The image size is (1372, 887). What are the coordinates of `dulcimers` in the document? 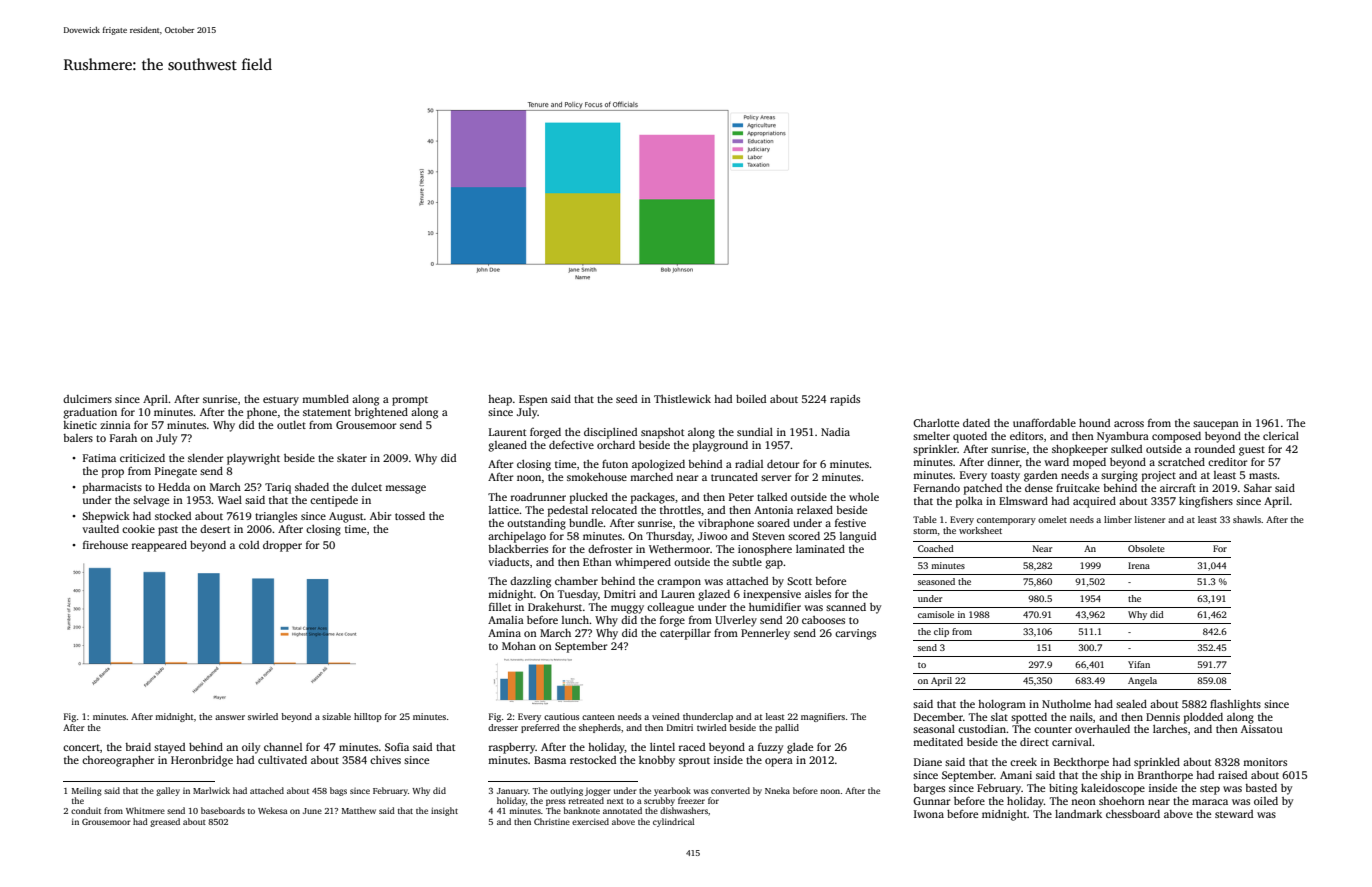 It's located at (87, 399).
